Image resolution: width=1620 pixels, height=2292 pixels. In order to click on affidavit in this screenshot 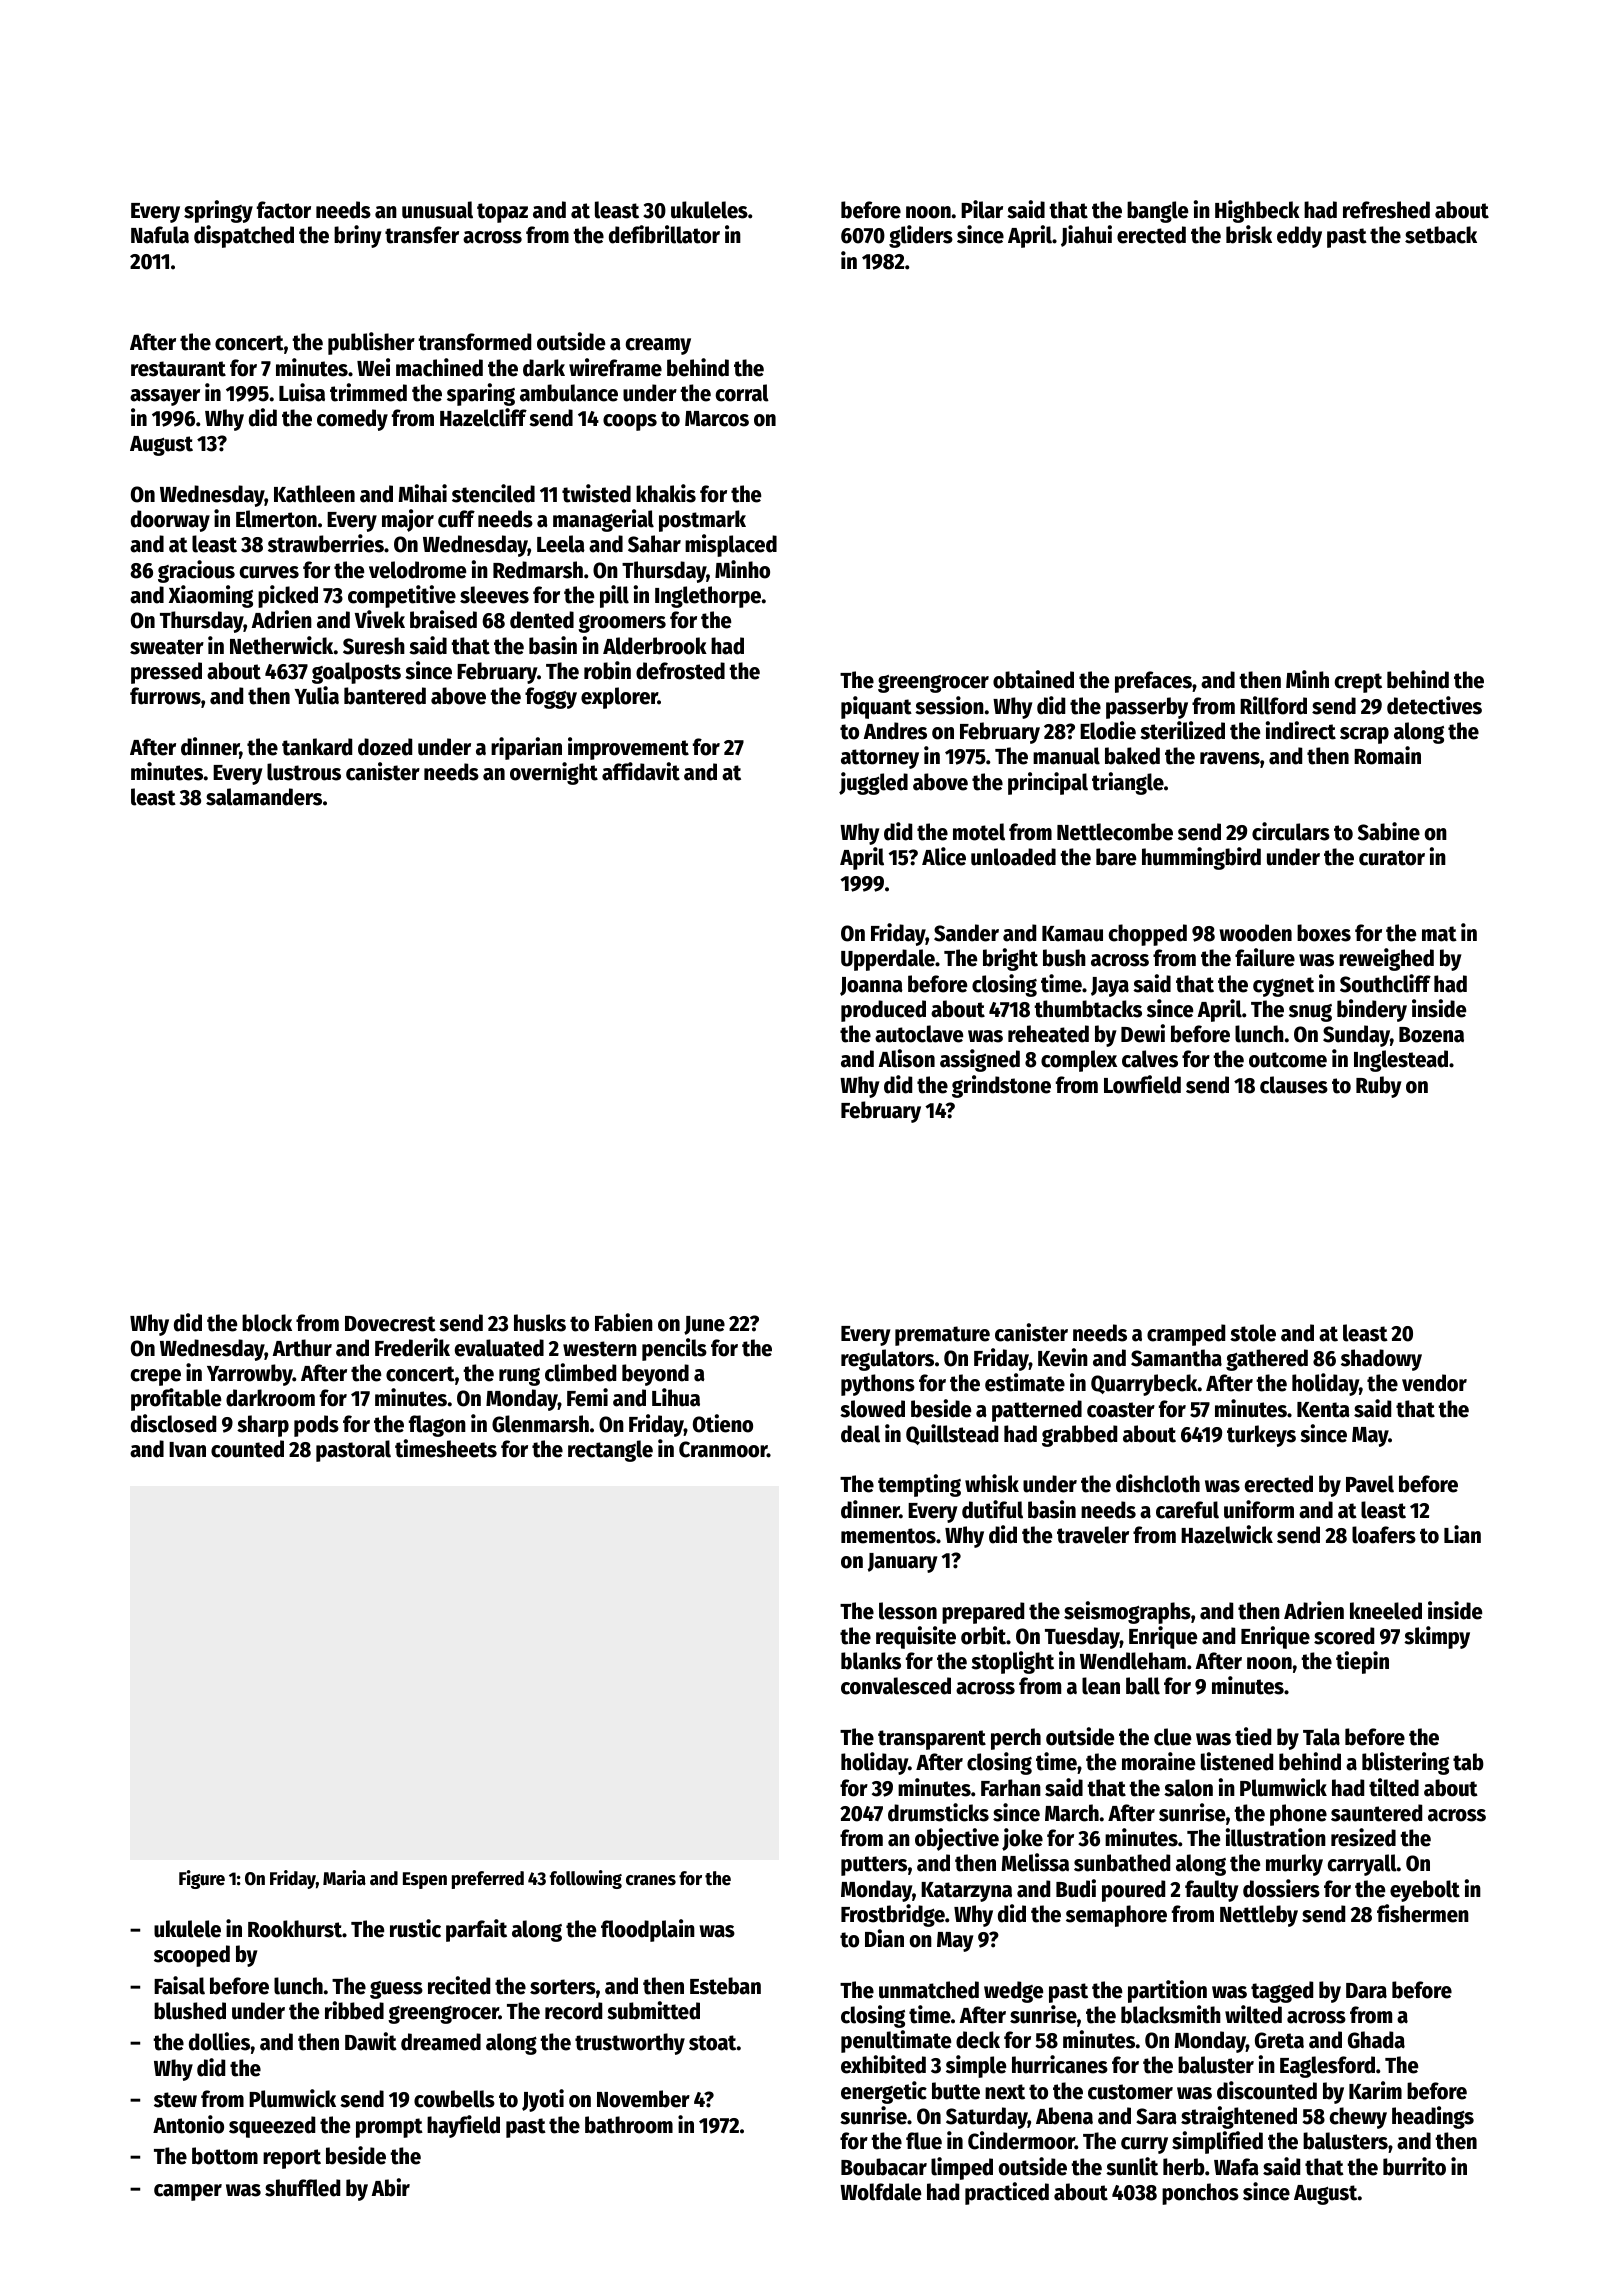, I will do `click(641, 771)`.
